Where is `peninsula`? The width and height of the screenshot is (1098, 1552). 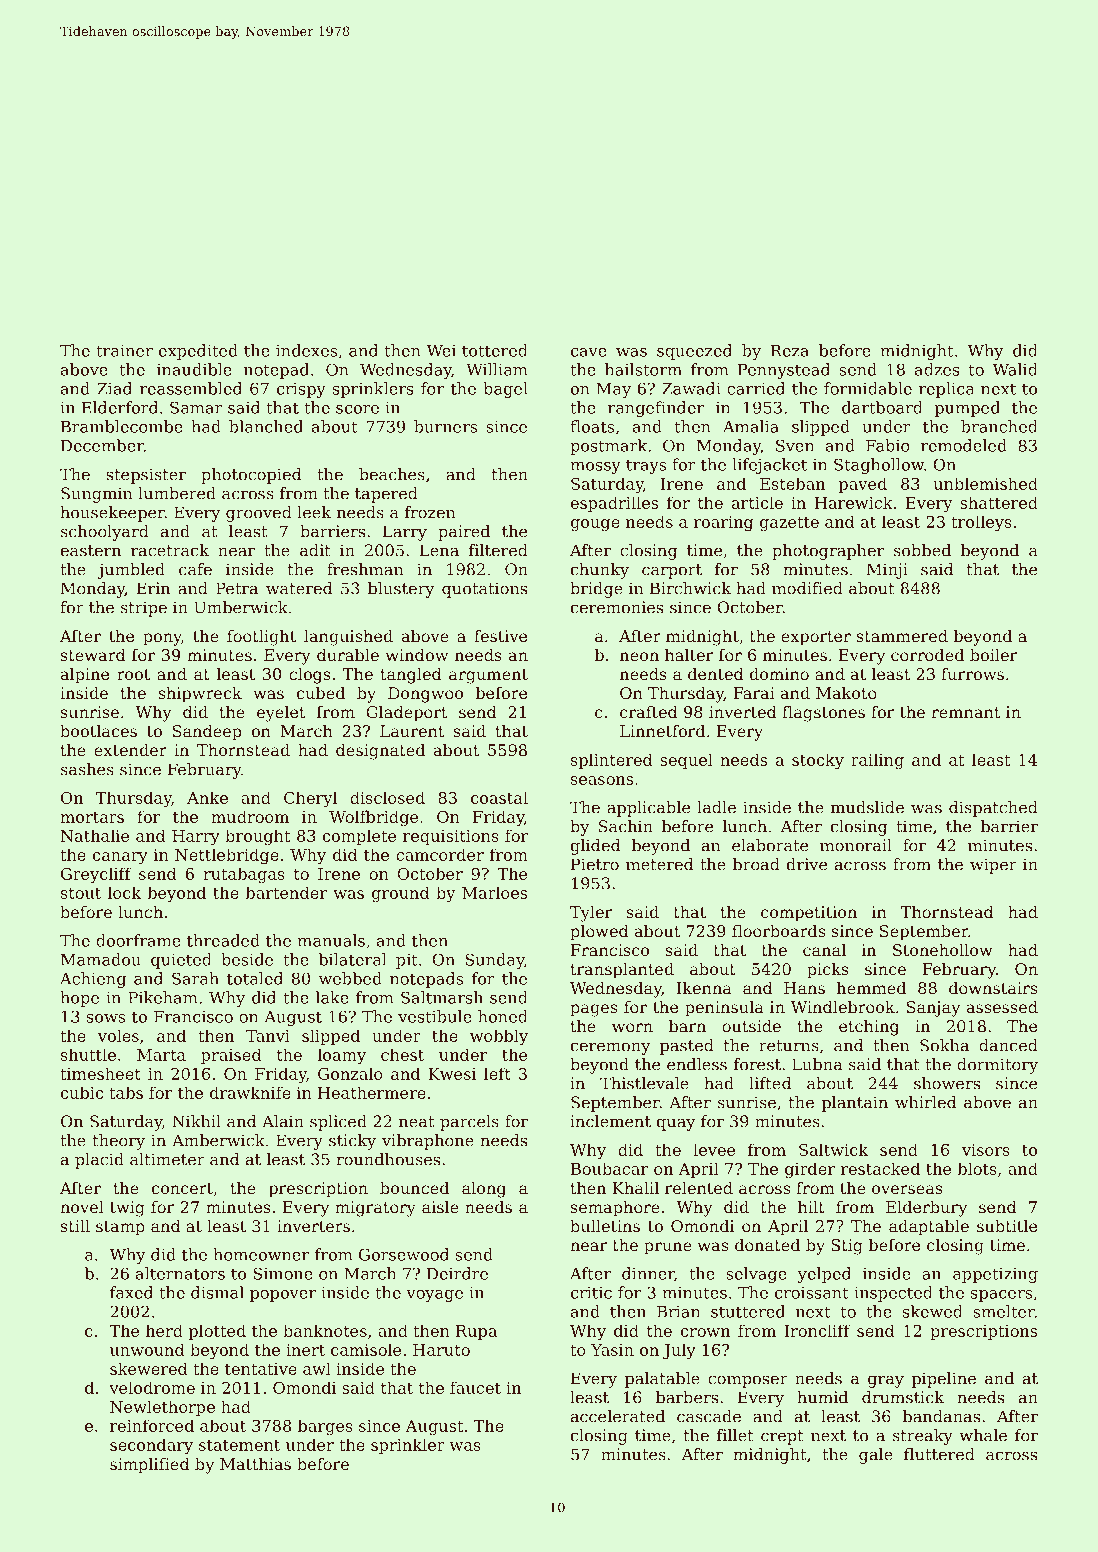 peninsula is located at coordinates (724, 1008).
